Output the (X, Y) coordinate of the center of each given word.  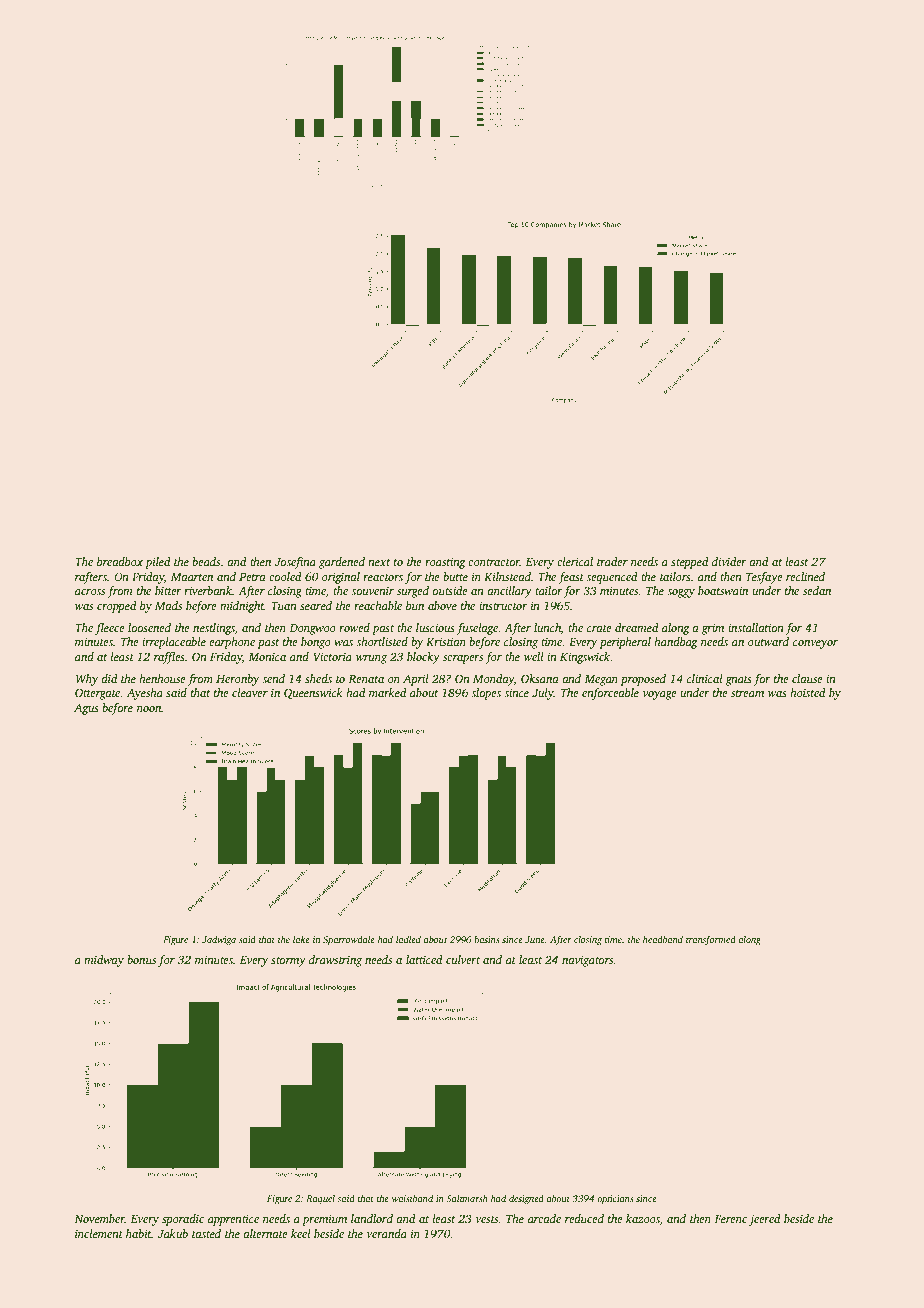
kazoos (643, 1218)
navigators (588, 961)
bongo (316, 643)
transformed (711, 940)
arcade (544, 1218)
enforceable (610, 694)
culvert (463, 959)
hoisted (808, 692)
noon (149, 709)
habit (139, 1233)
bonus (141, 959)
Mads (168, 605)
